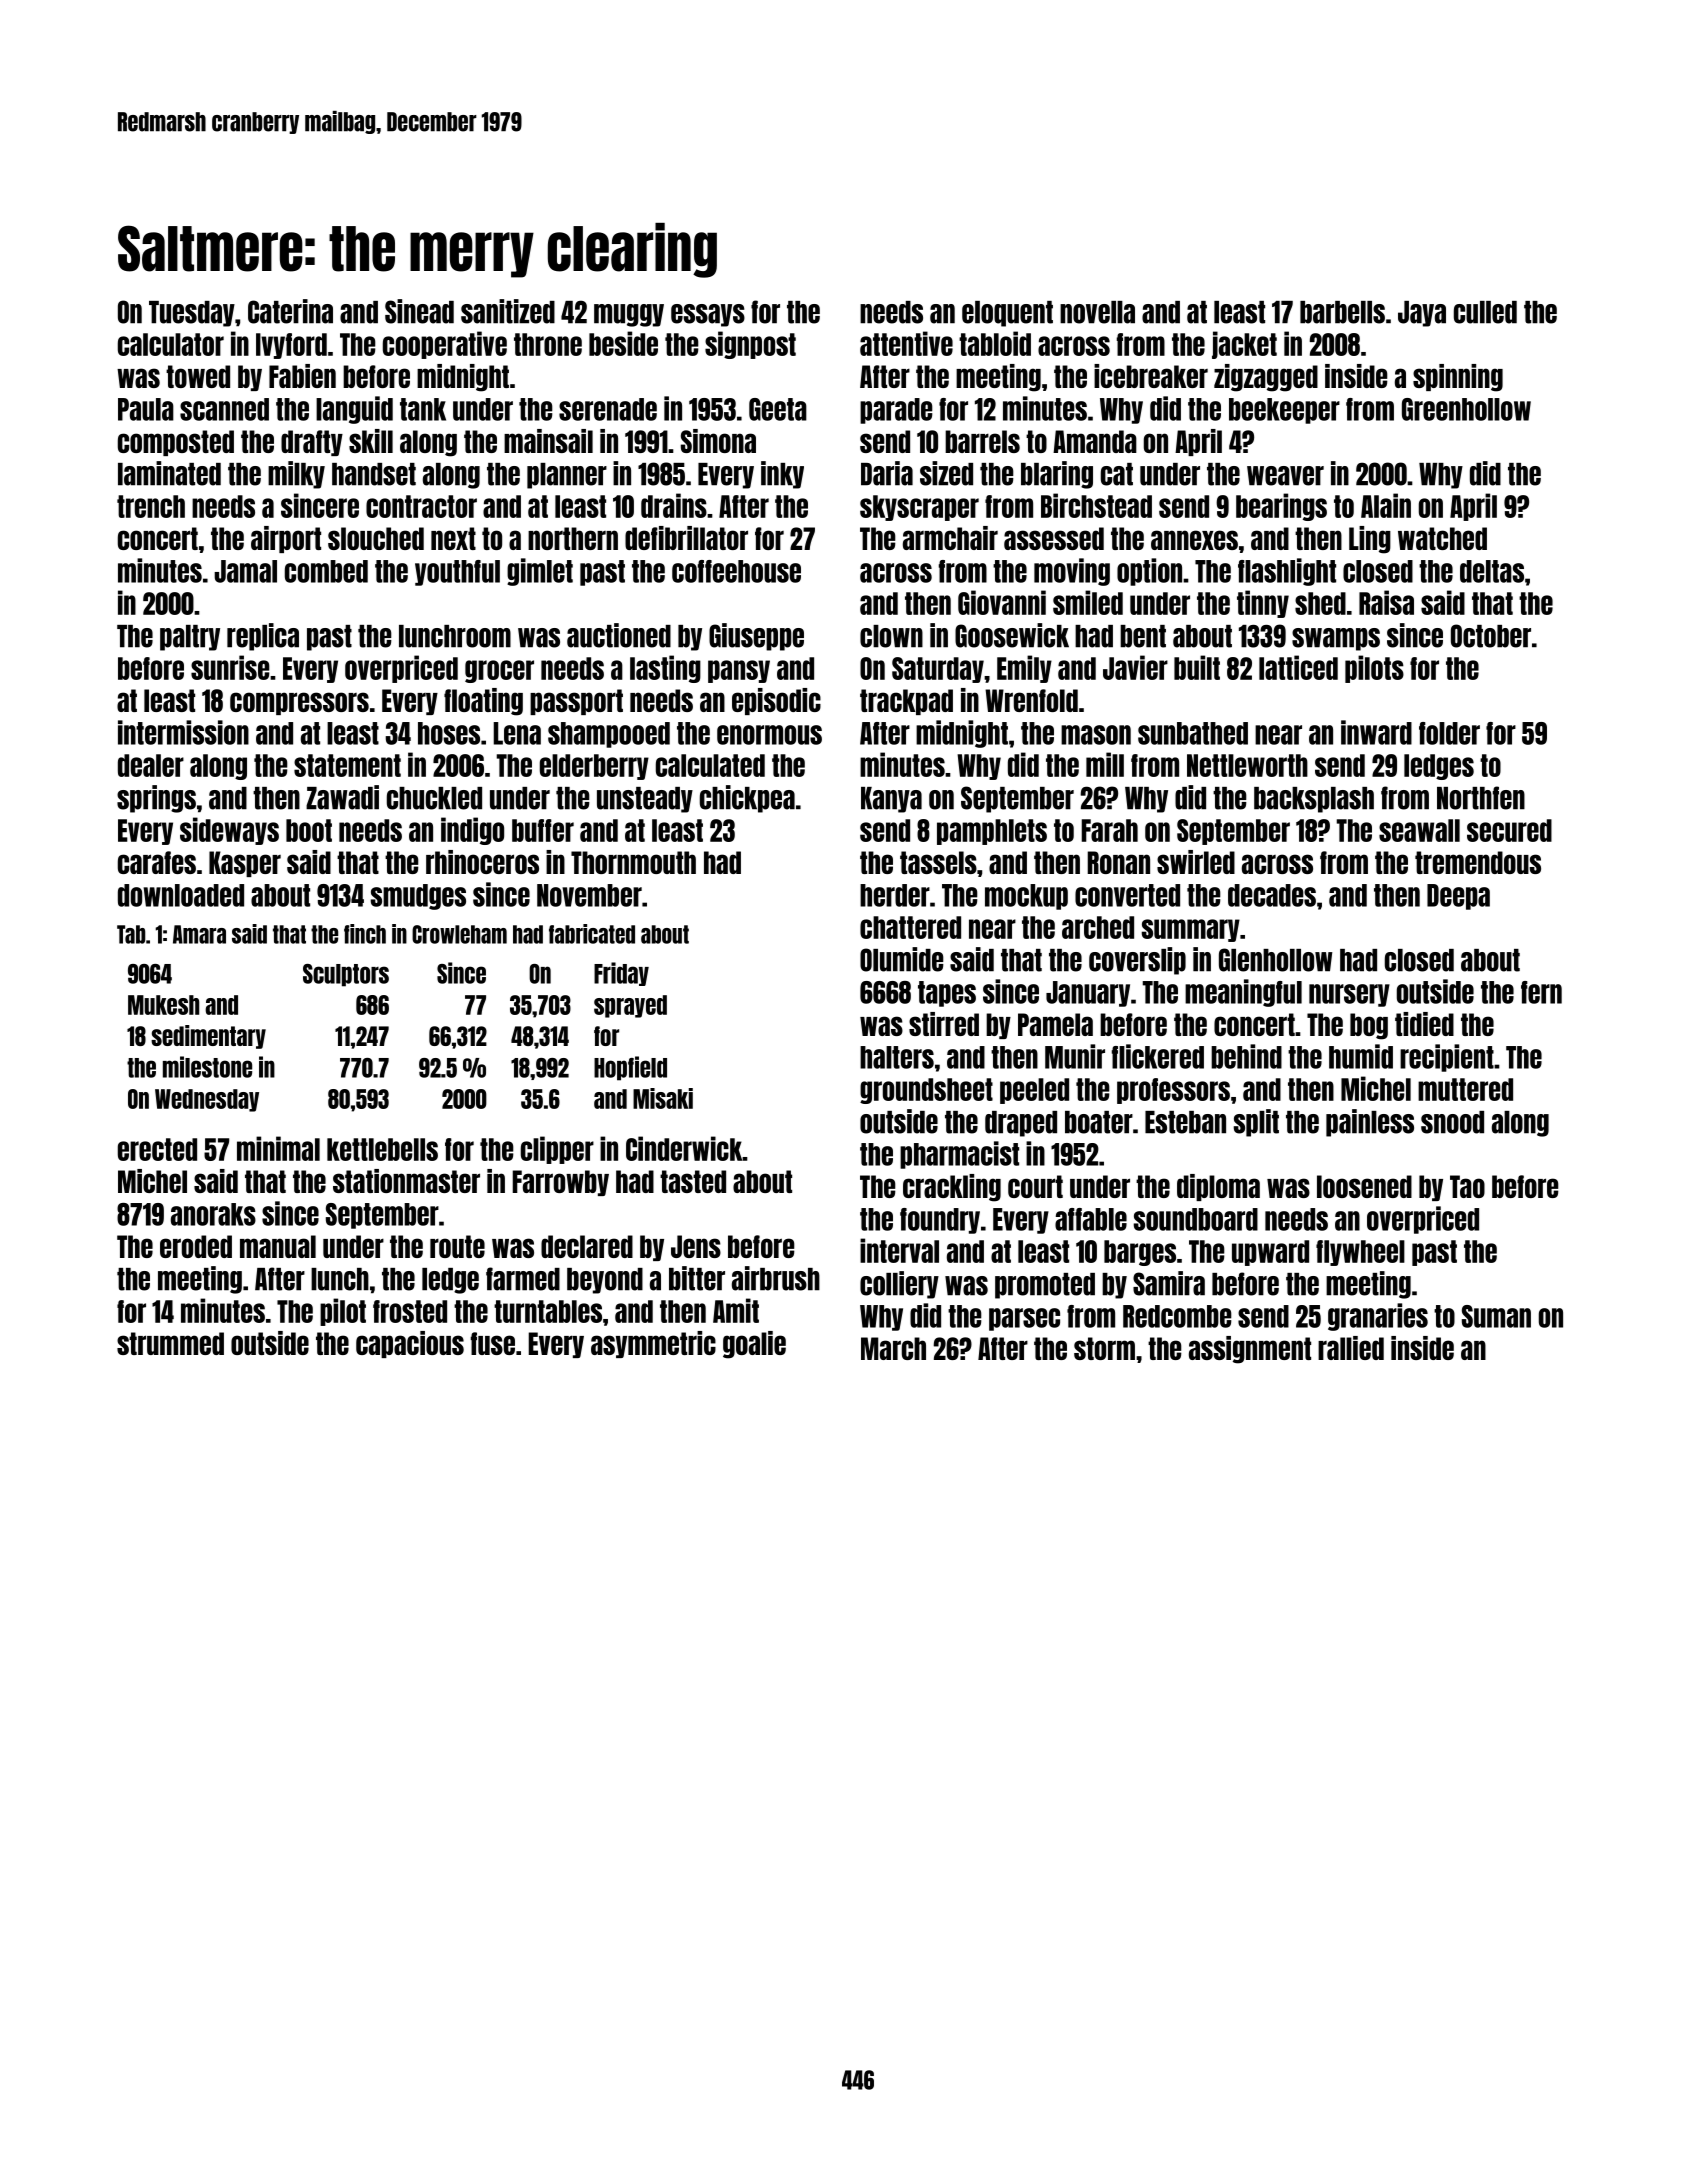 The width and height of the screenshot is (1683, 2178). Describe the element at coordinates (457, 573) in the screenshot. I see `youthful` at that location.
